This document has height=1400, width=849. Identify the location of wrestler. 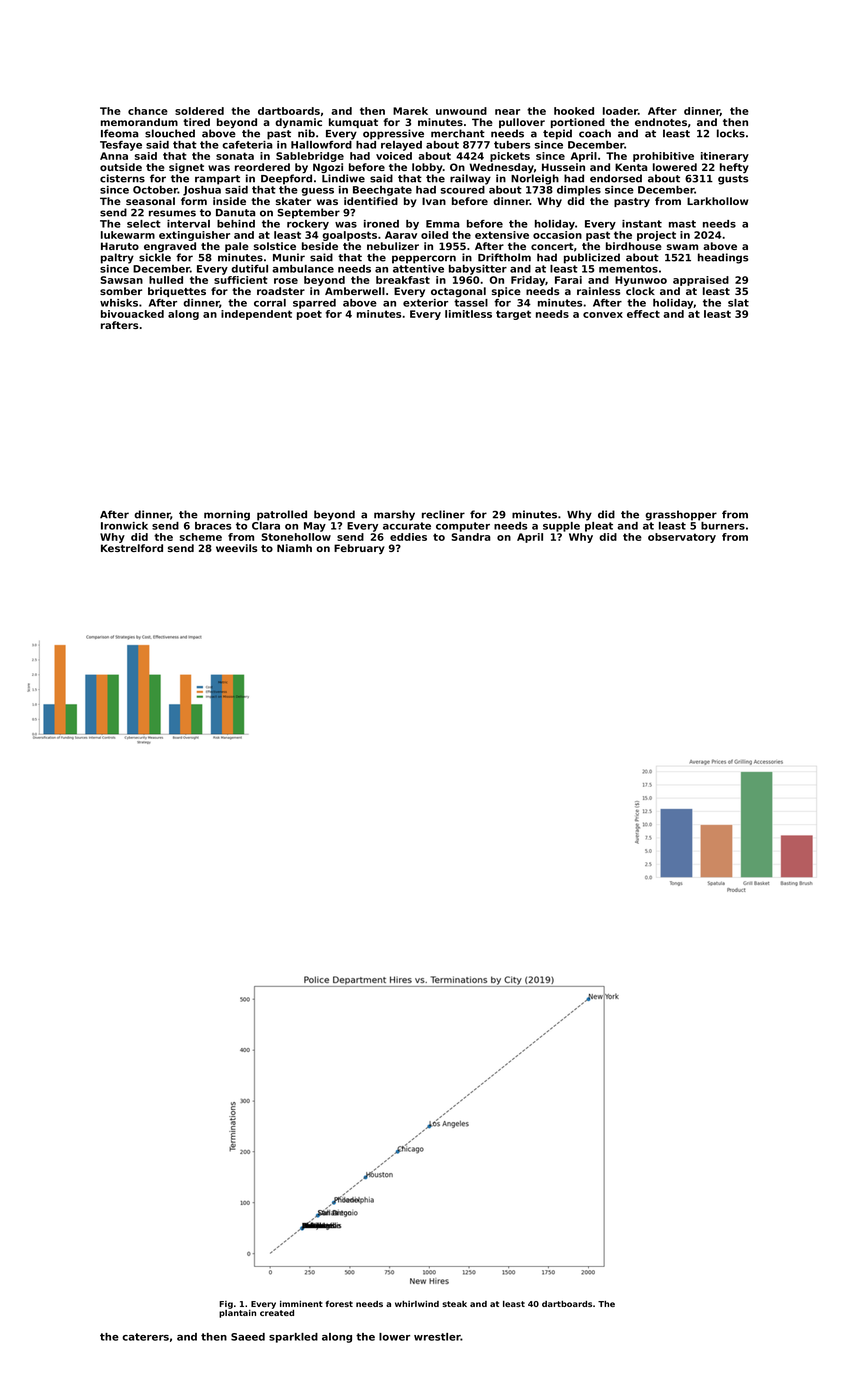
(437, 1337).
